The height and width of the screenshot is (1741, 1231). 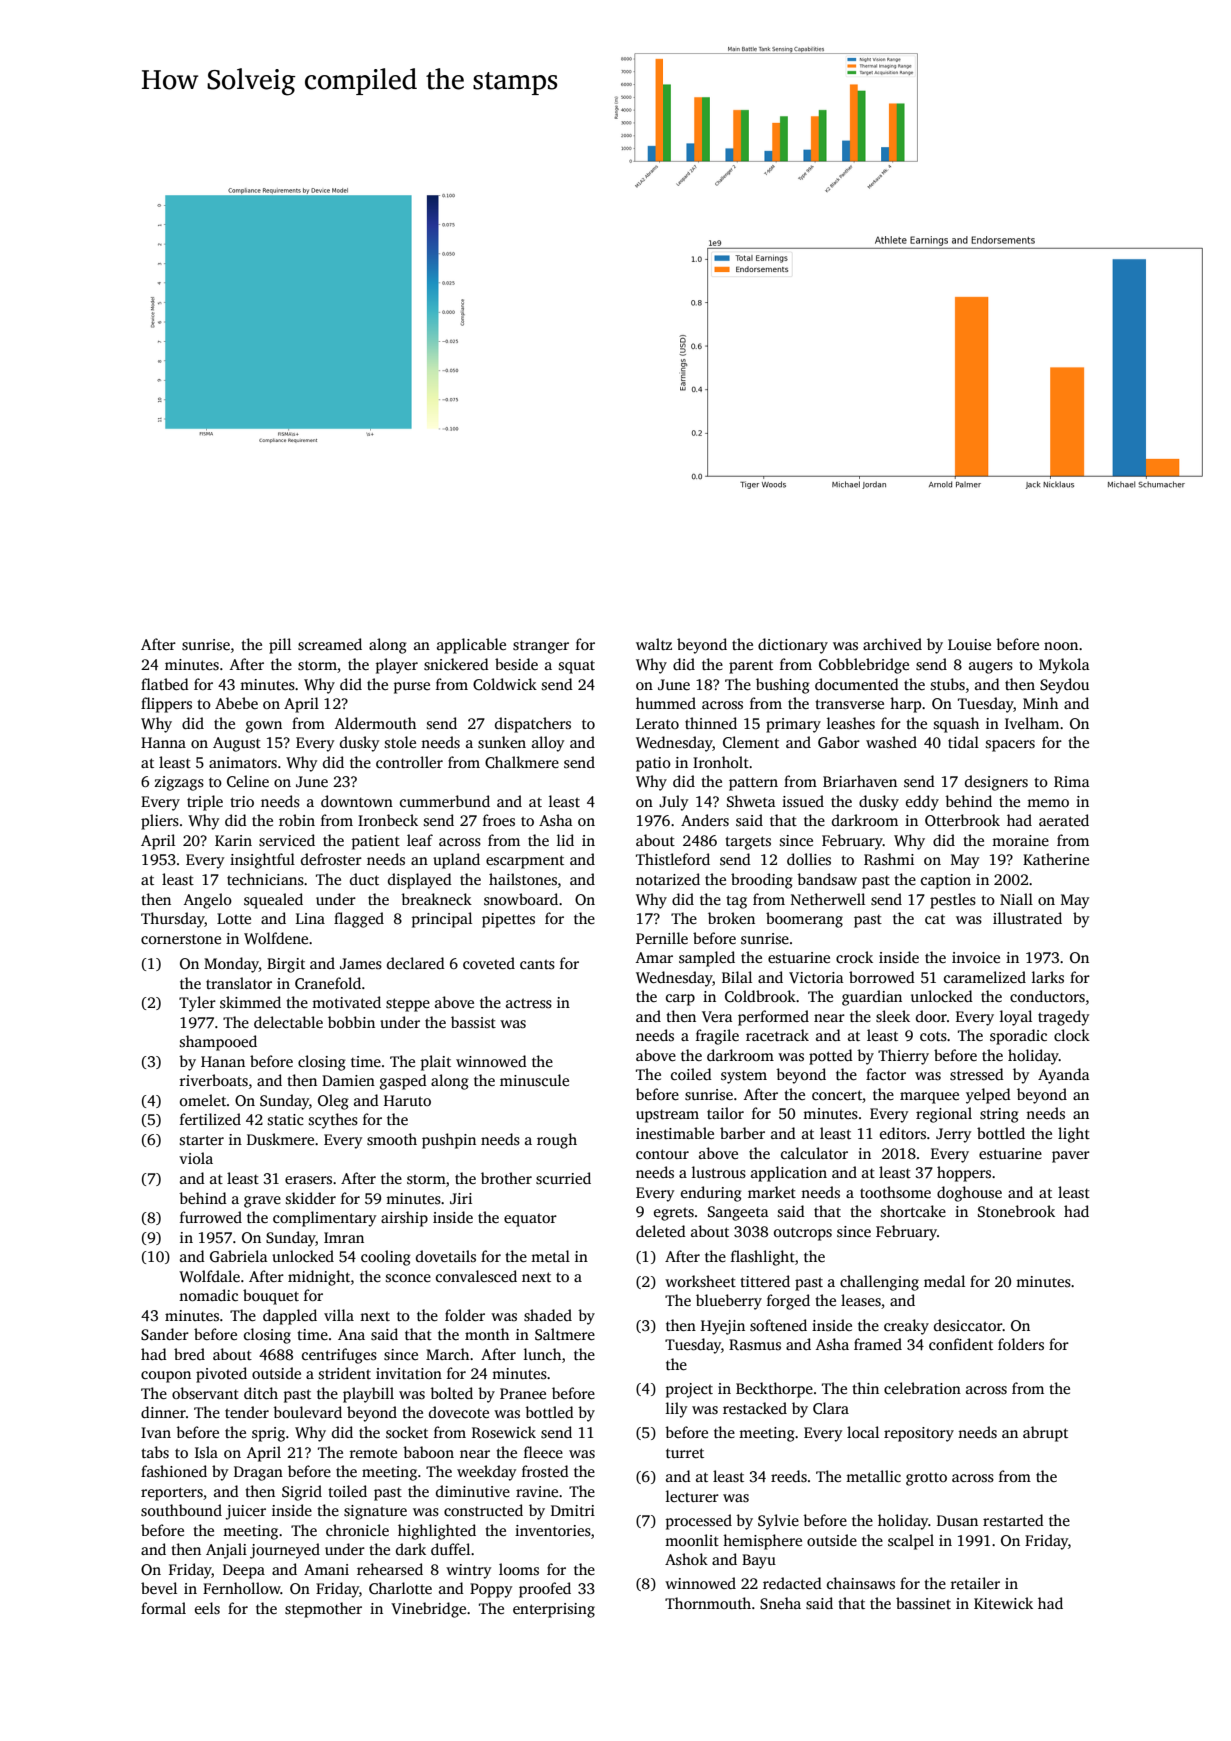 I want to click on Hanan, so click(x=223, y=1061).
